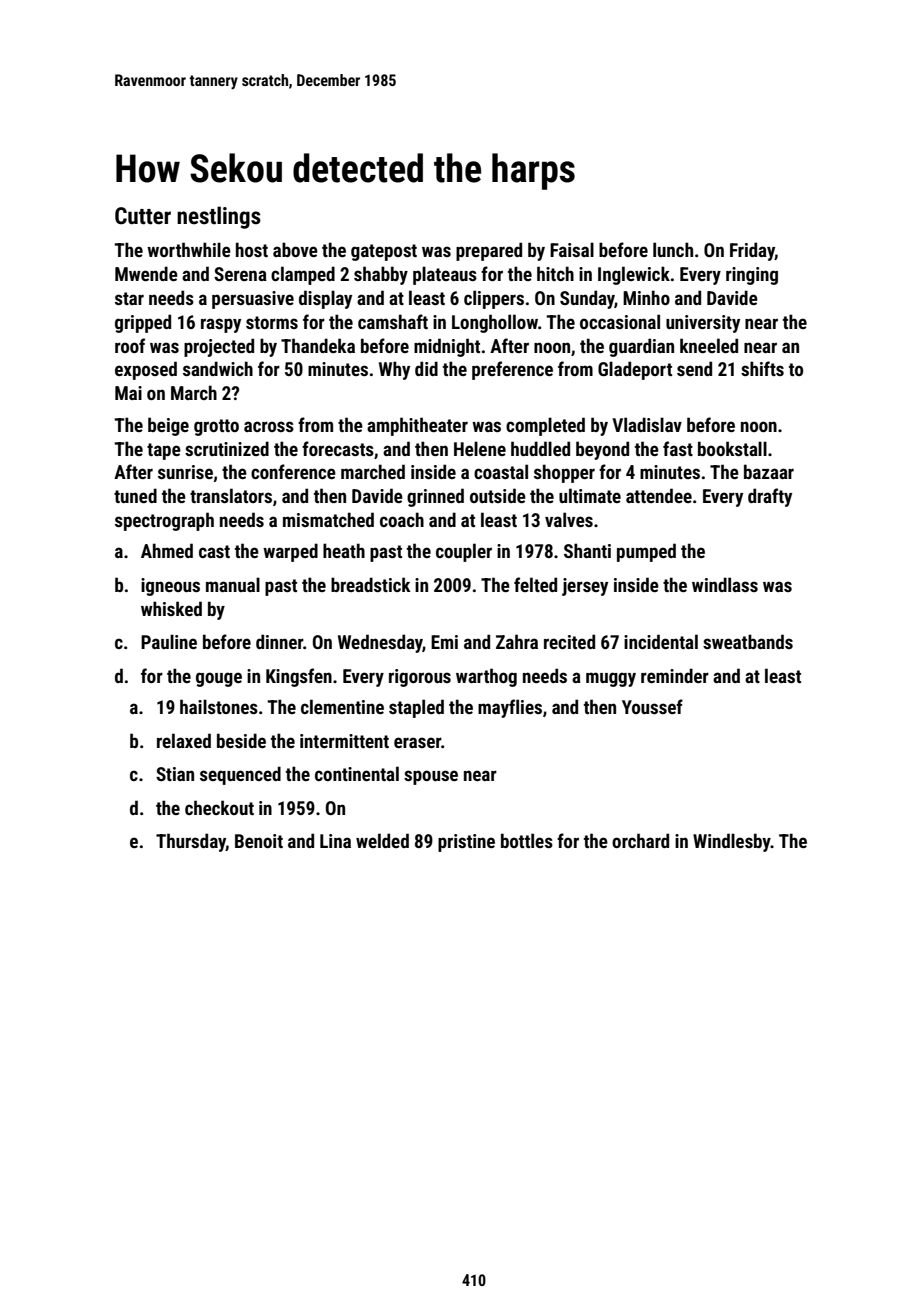 The image size is (924, 1314). I want to click on Thursday, so click(191, 842).
